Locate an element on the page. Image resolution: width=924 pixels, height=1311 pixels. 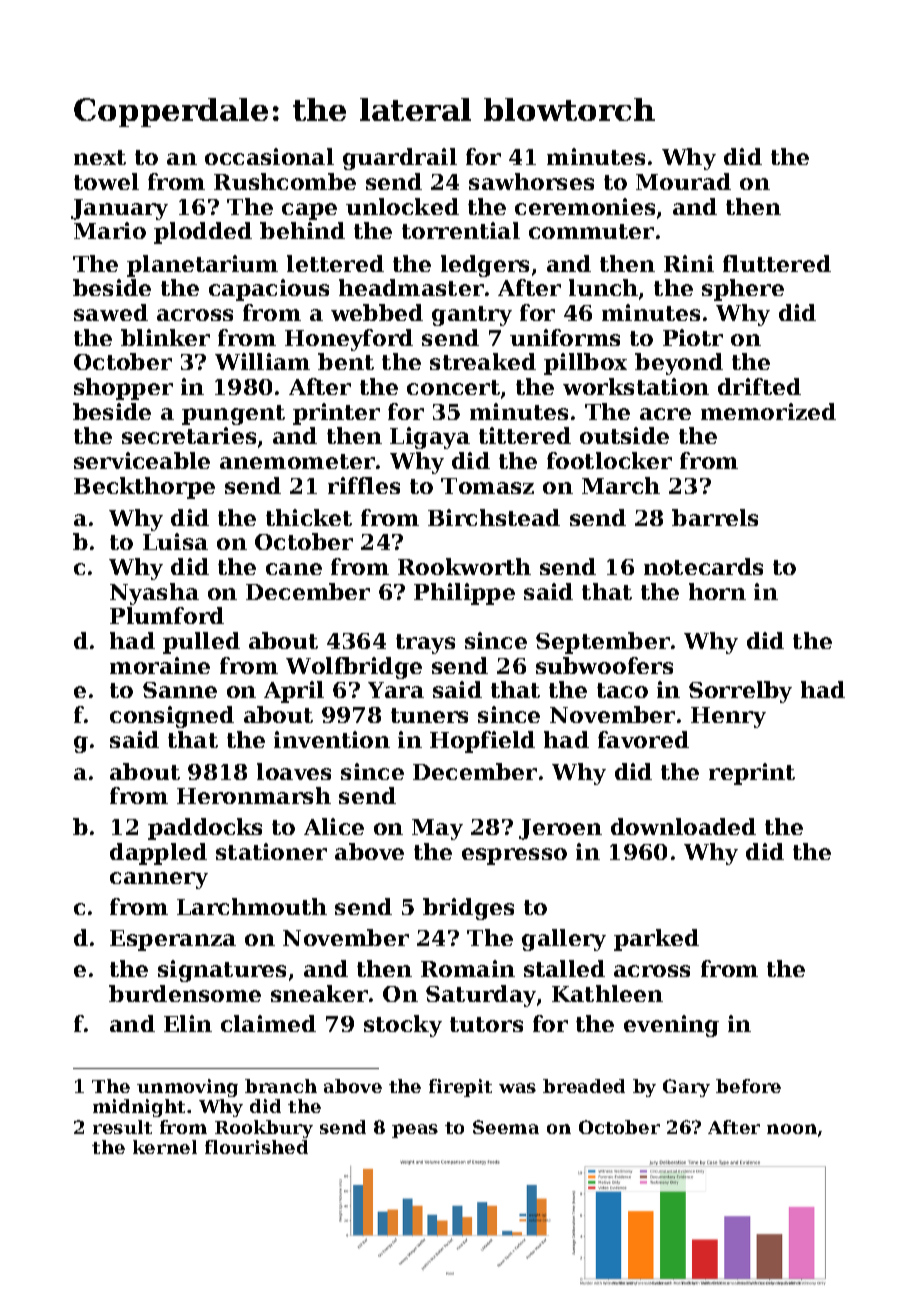
Philippe is located at coordinates (464, 594).
